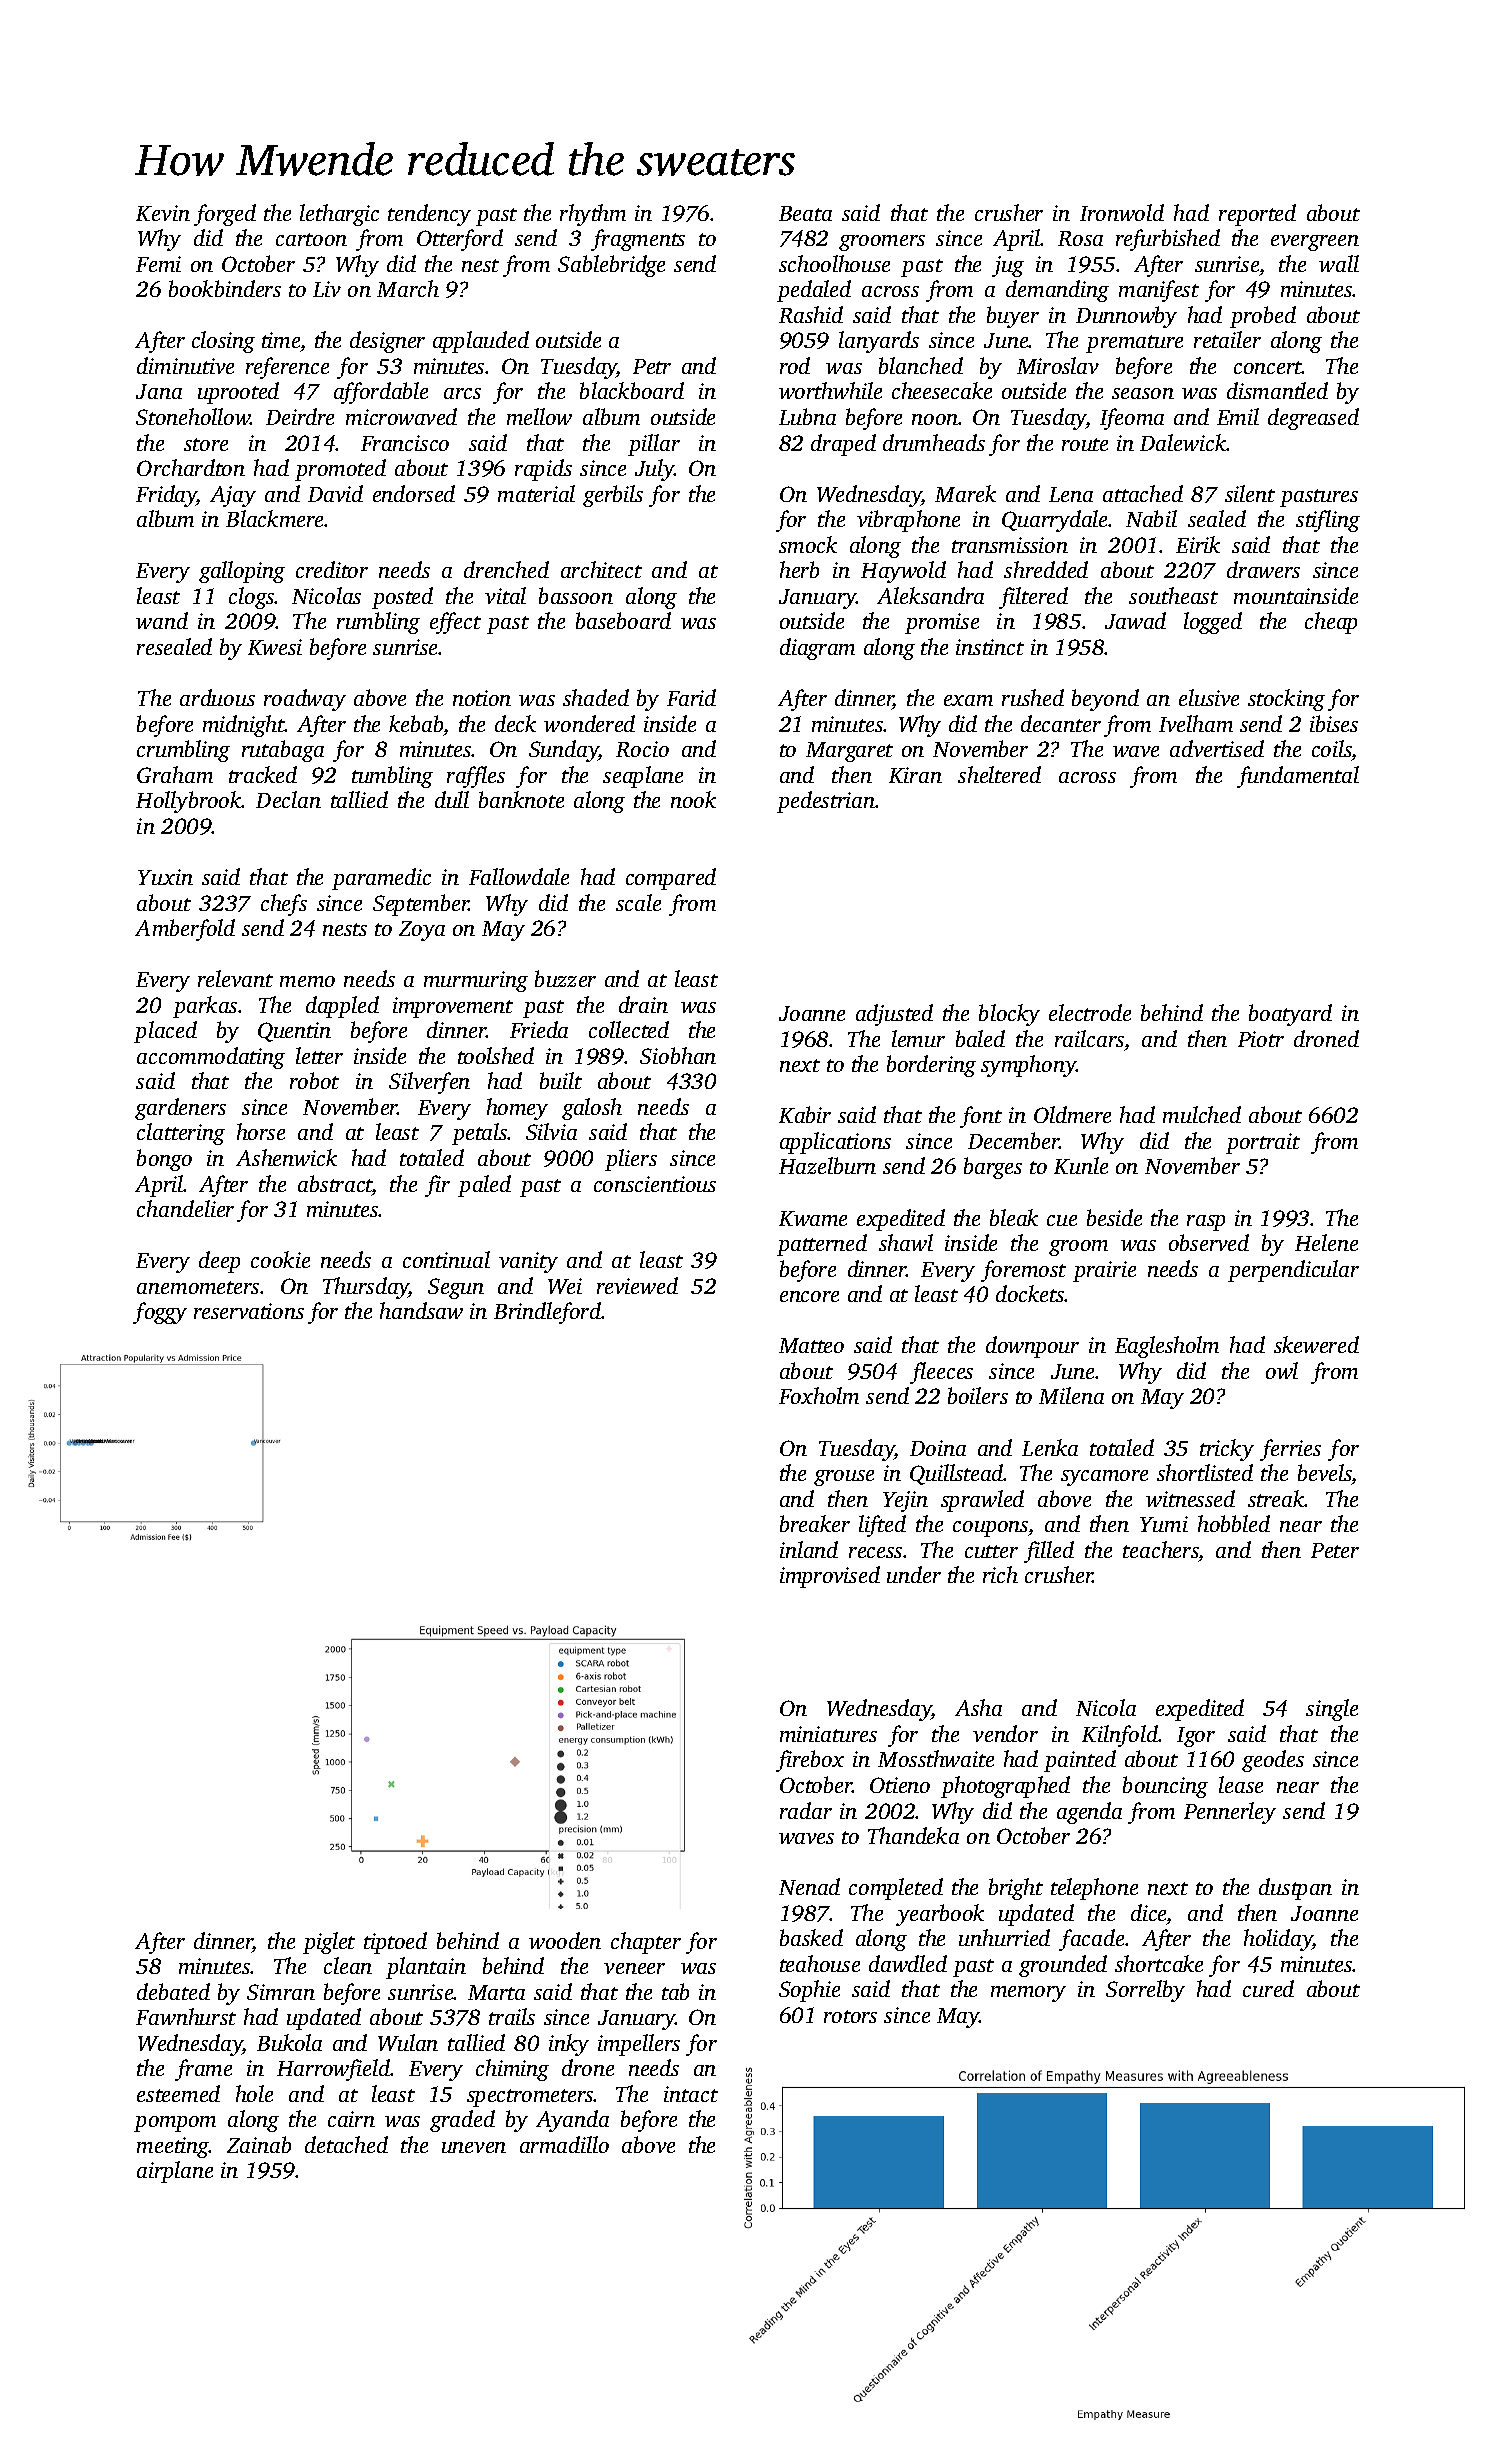  Describe the element at coordinates (805, 213) in the image. I see `Beata` at that location.
